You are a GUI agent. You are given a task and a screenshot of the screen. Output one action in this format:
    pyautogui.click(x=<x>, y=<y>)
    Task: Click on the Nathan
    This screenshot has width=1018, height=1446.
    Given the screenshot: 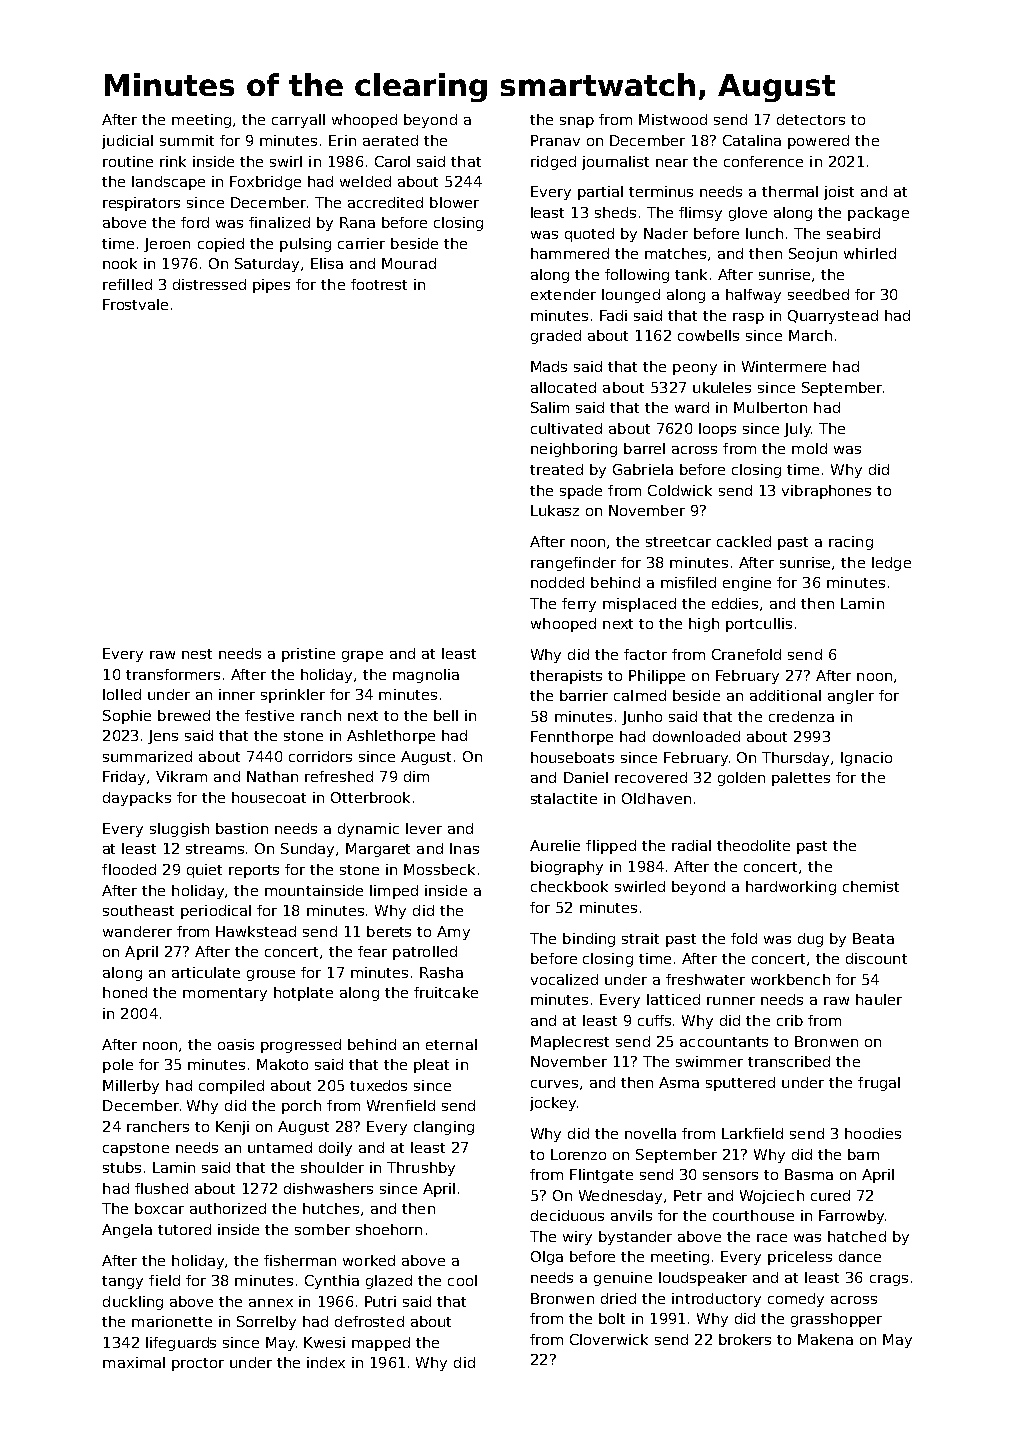 What is the action you would take?
    pyautogui.click(x=272, y=776)
